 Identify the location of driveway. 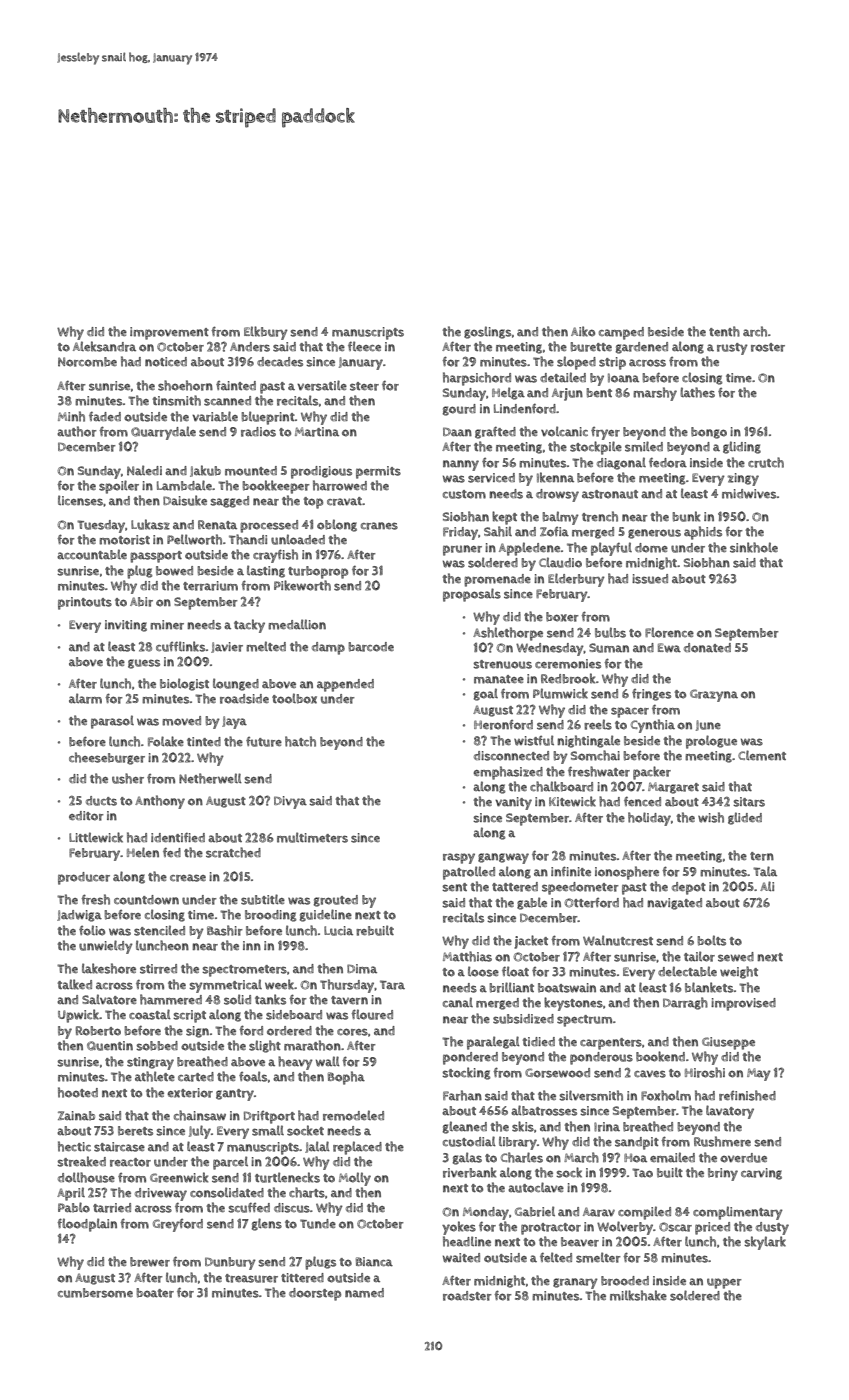
(161, 1194).
